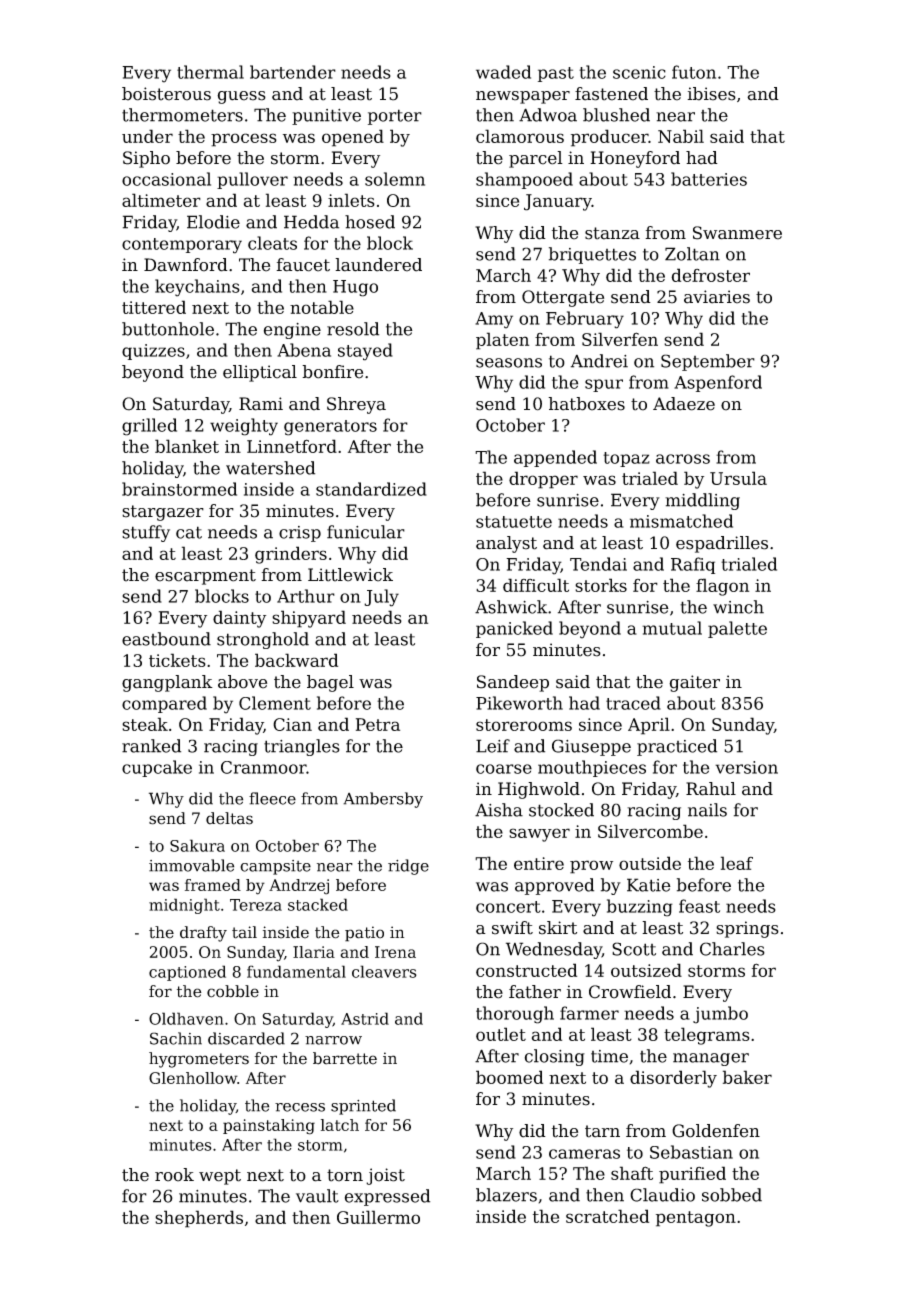 This document has height=1316, width=908. What do you see at coordinates (189, 532) in the document?
I see `cat` at bounding box center [189, 532].
